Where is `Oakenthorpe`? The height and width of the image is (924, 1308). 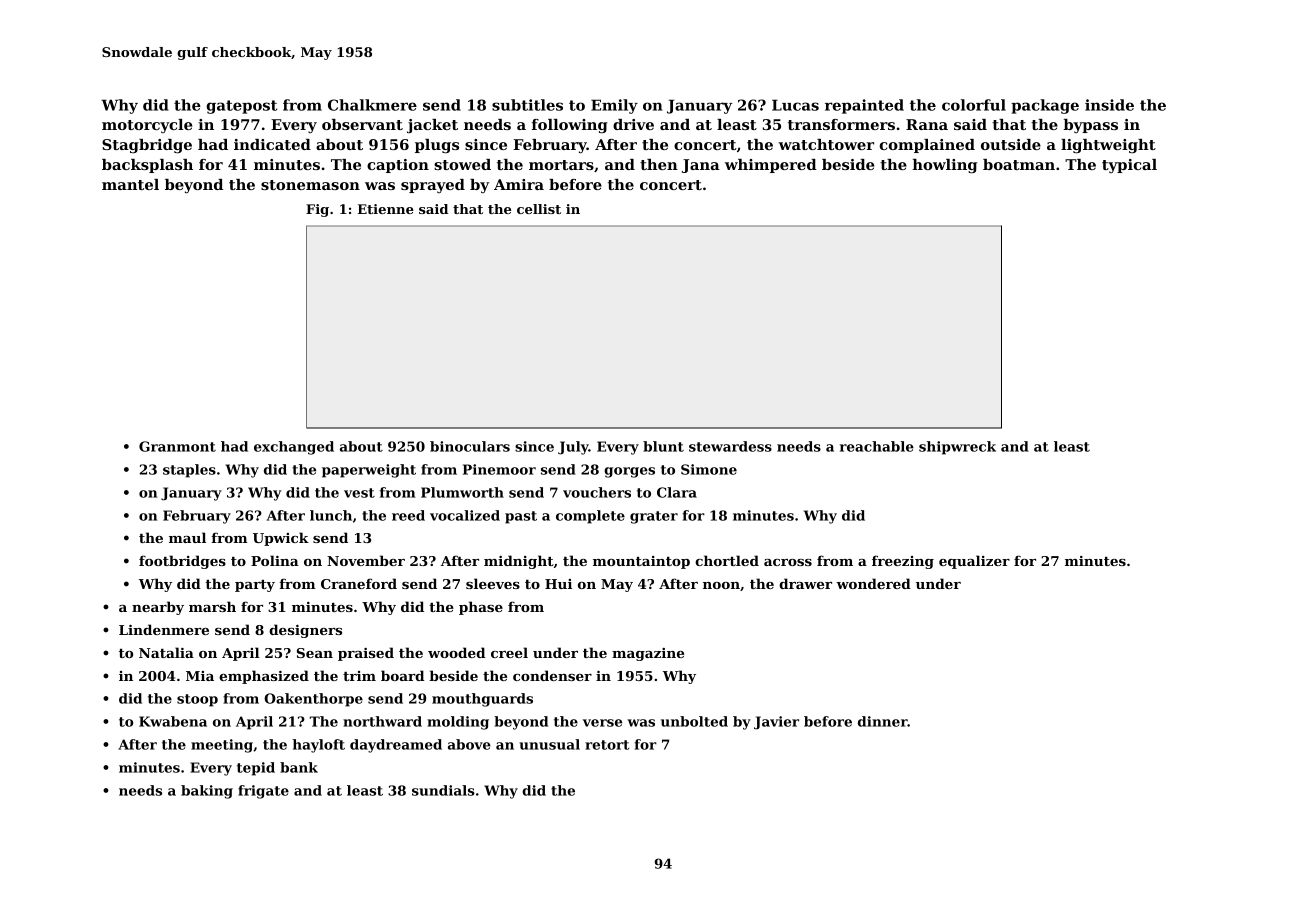
Oakenthorpe is located at coordinates (313, 700).
